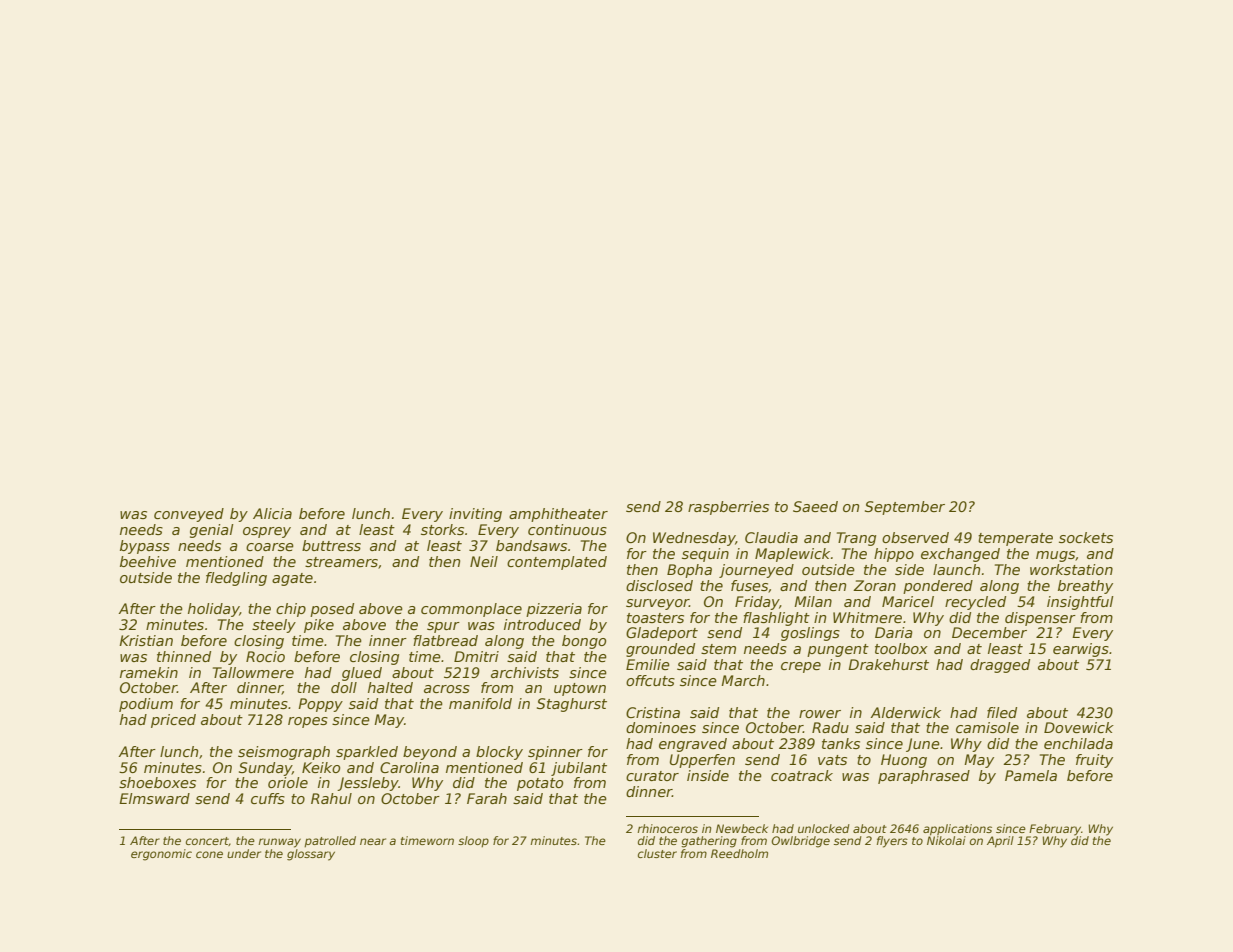 The image size is (1233, 952). I want to click on raspberries, so click(728, 508).
